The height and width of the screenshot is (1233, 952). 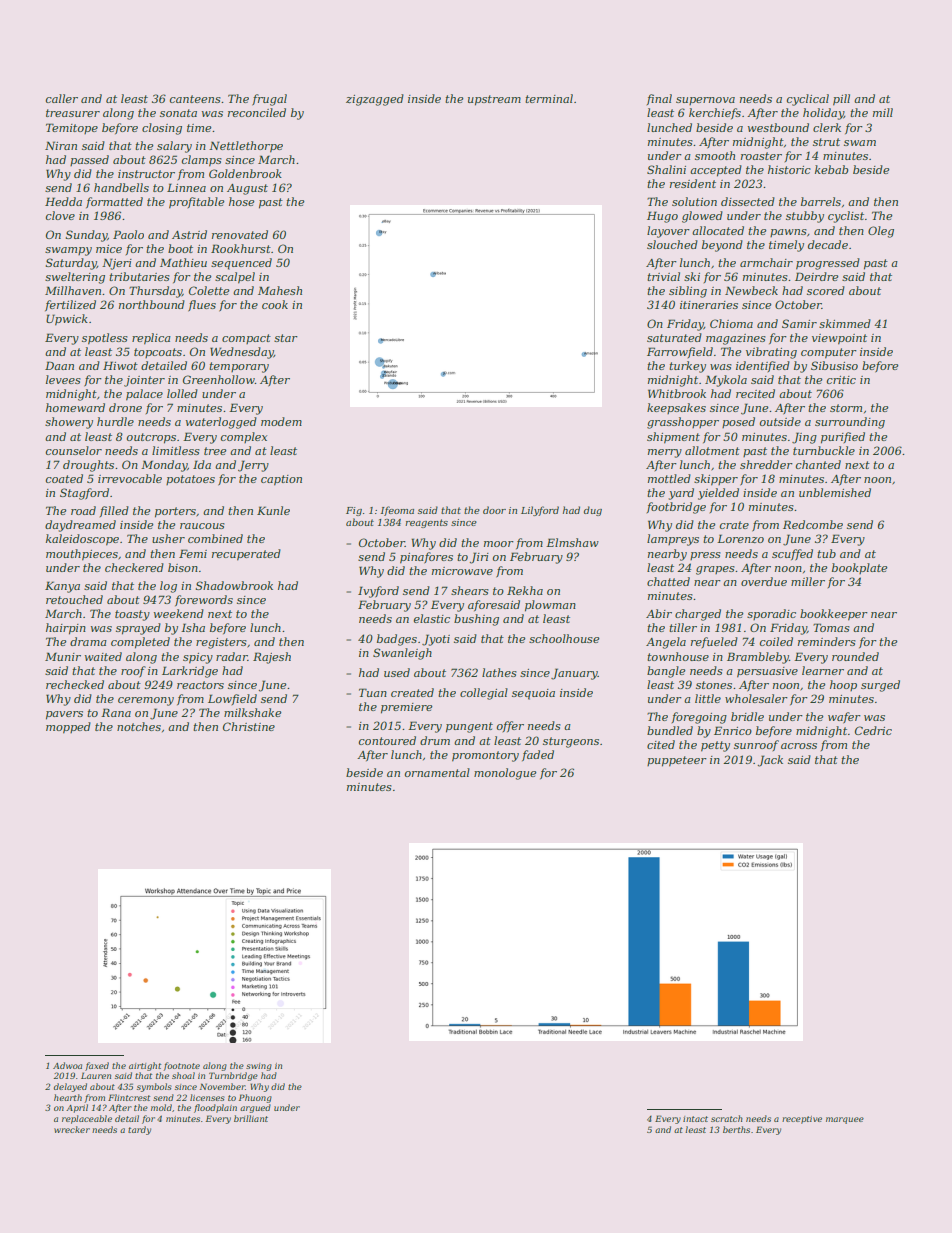 What do you see at coordinates (246, 339) in the screenshot?
I see `compact` at bounding box center [246, 339].
